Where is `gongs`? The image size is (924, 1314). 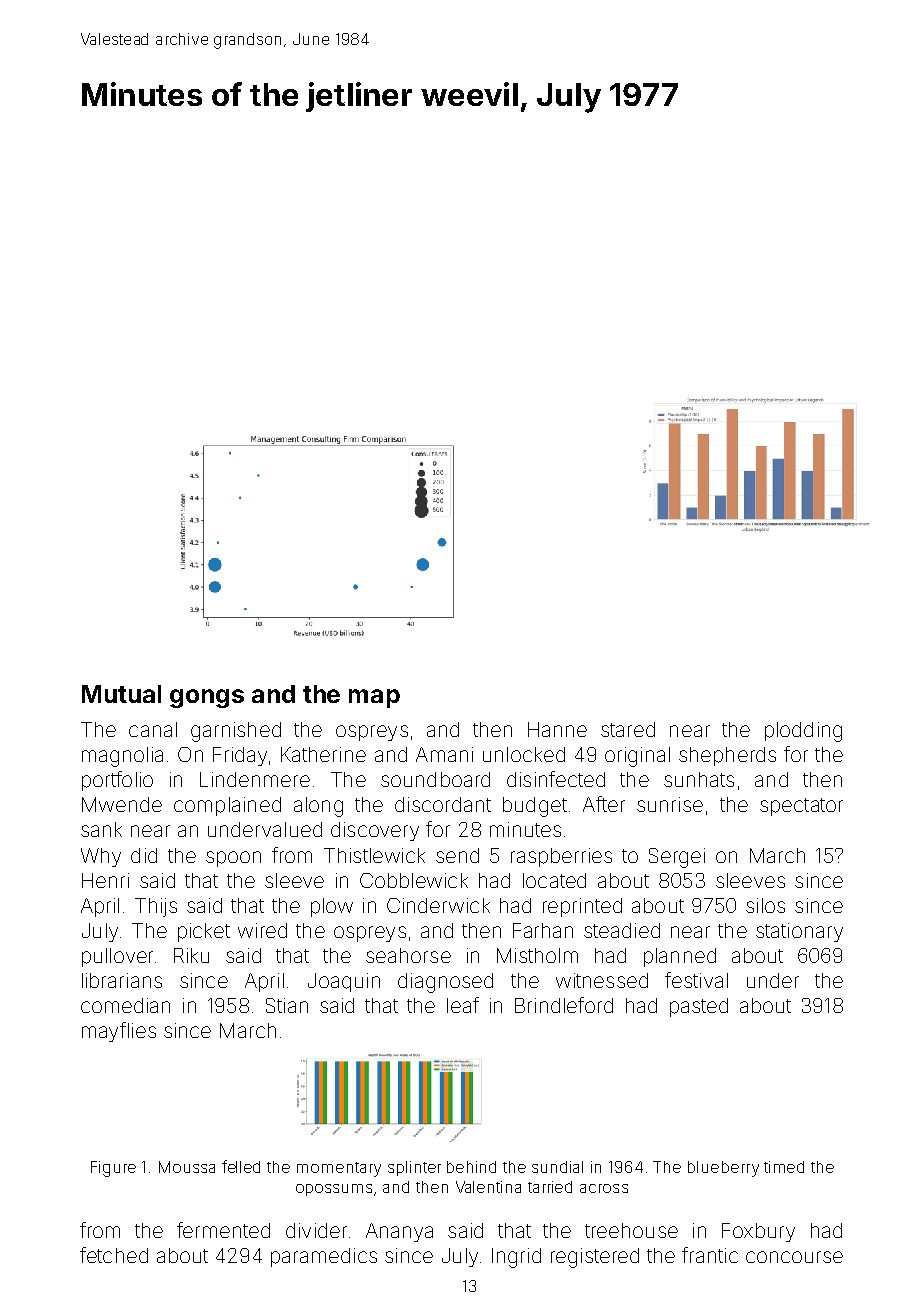 gongs is located at coordinates (207, 698).
